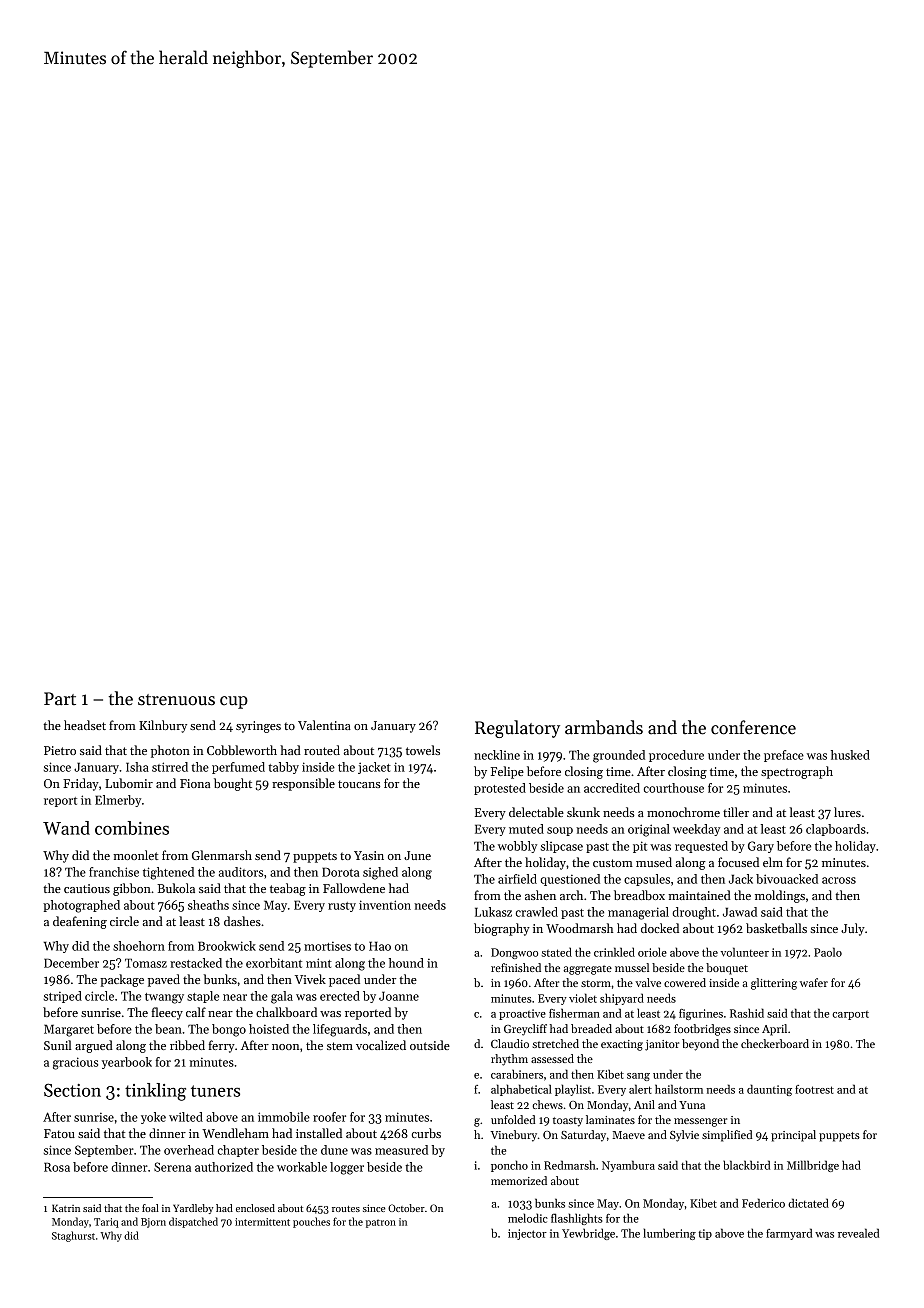  I want to click on footrest, so click(814, 1089).
